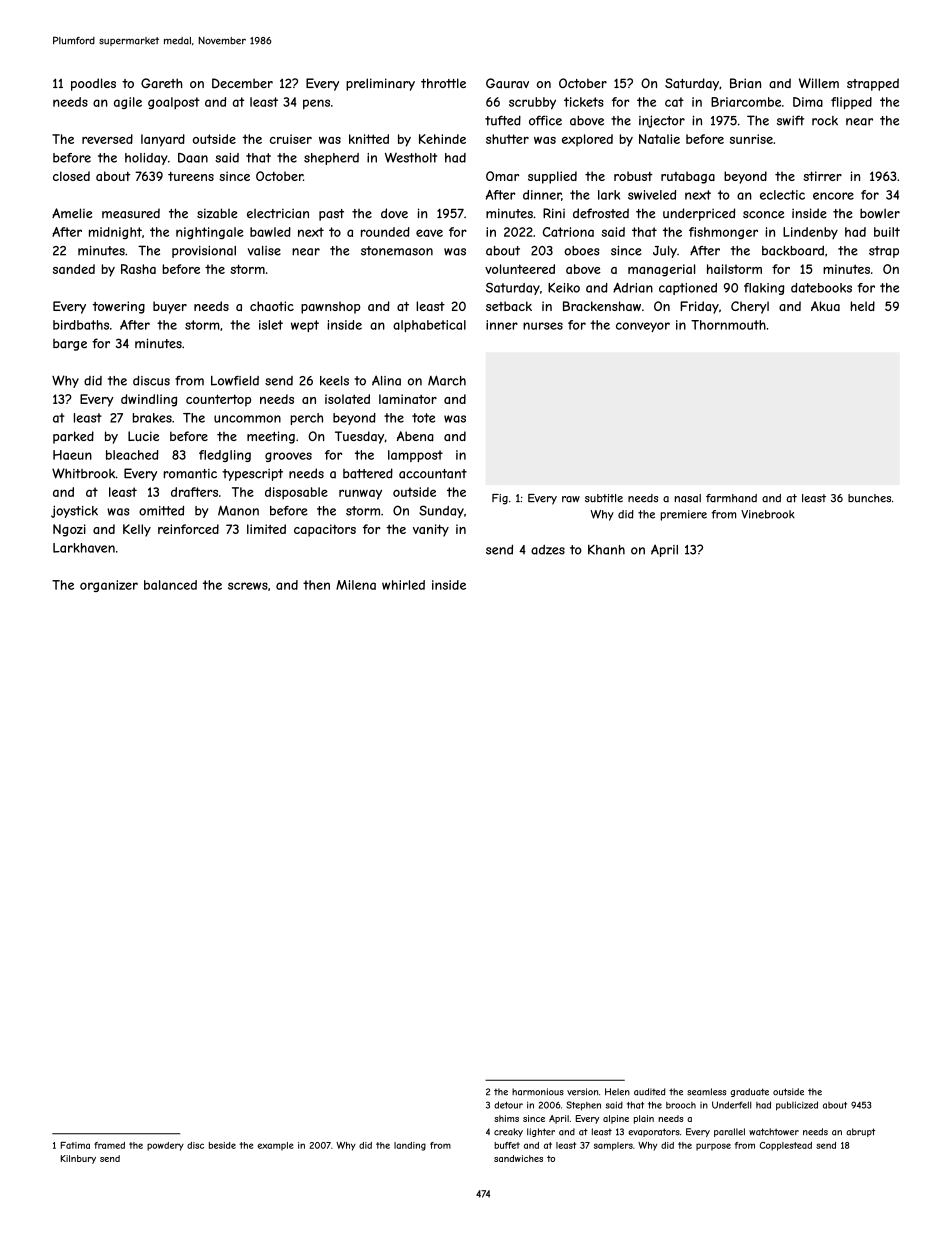 The width and height of the screenshot is (952, 1233). What do you see at coordinates (275, 1146) in the screenshot?
I see `example` at bounding box center [275, 1146].
